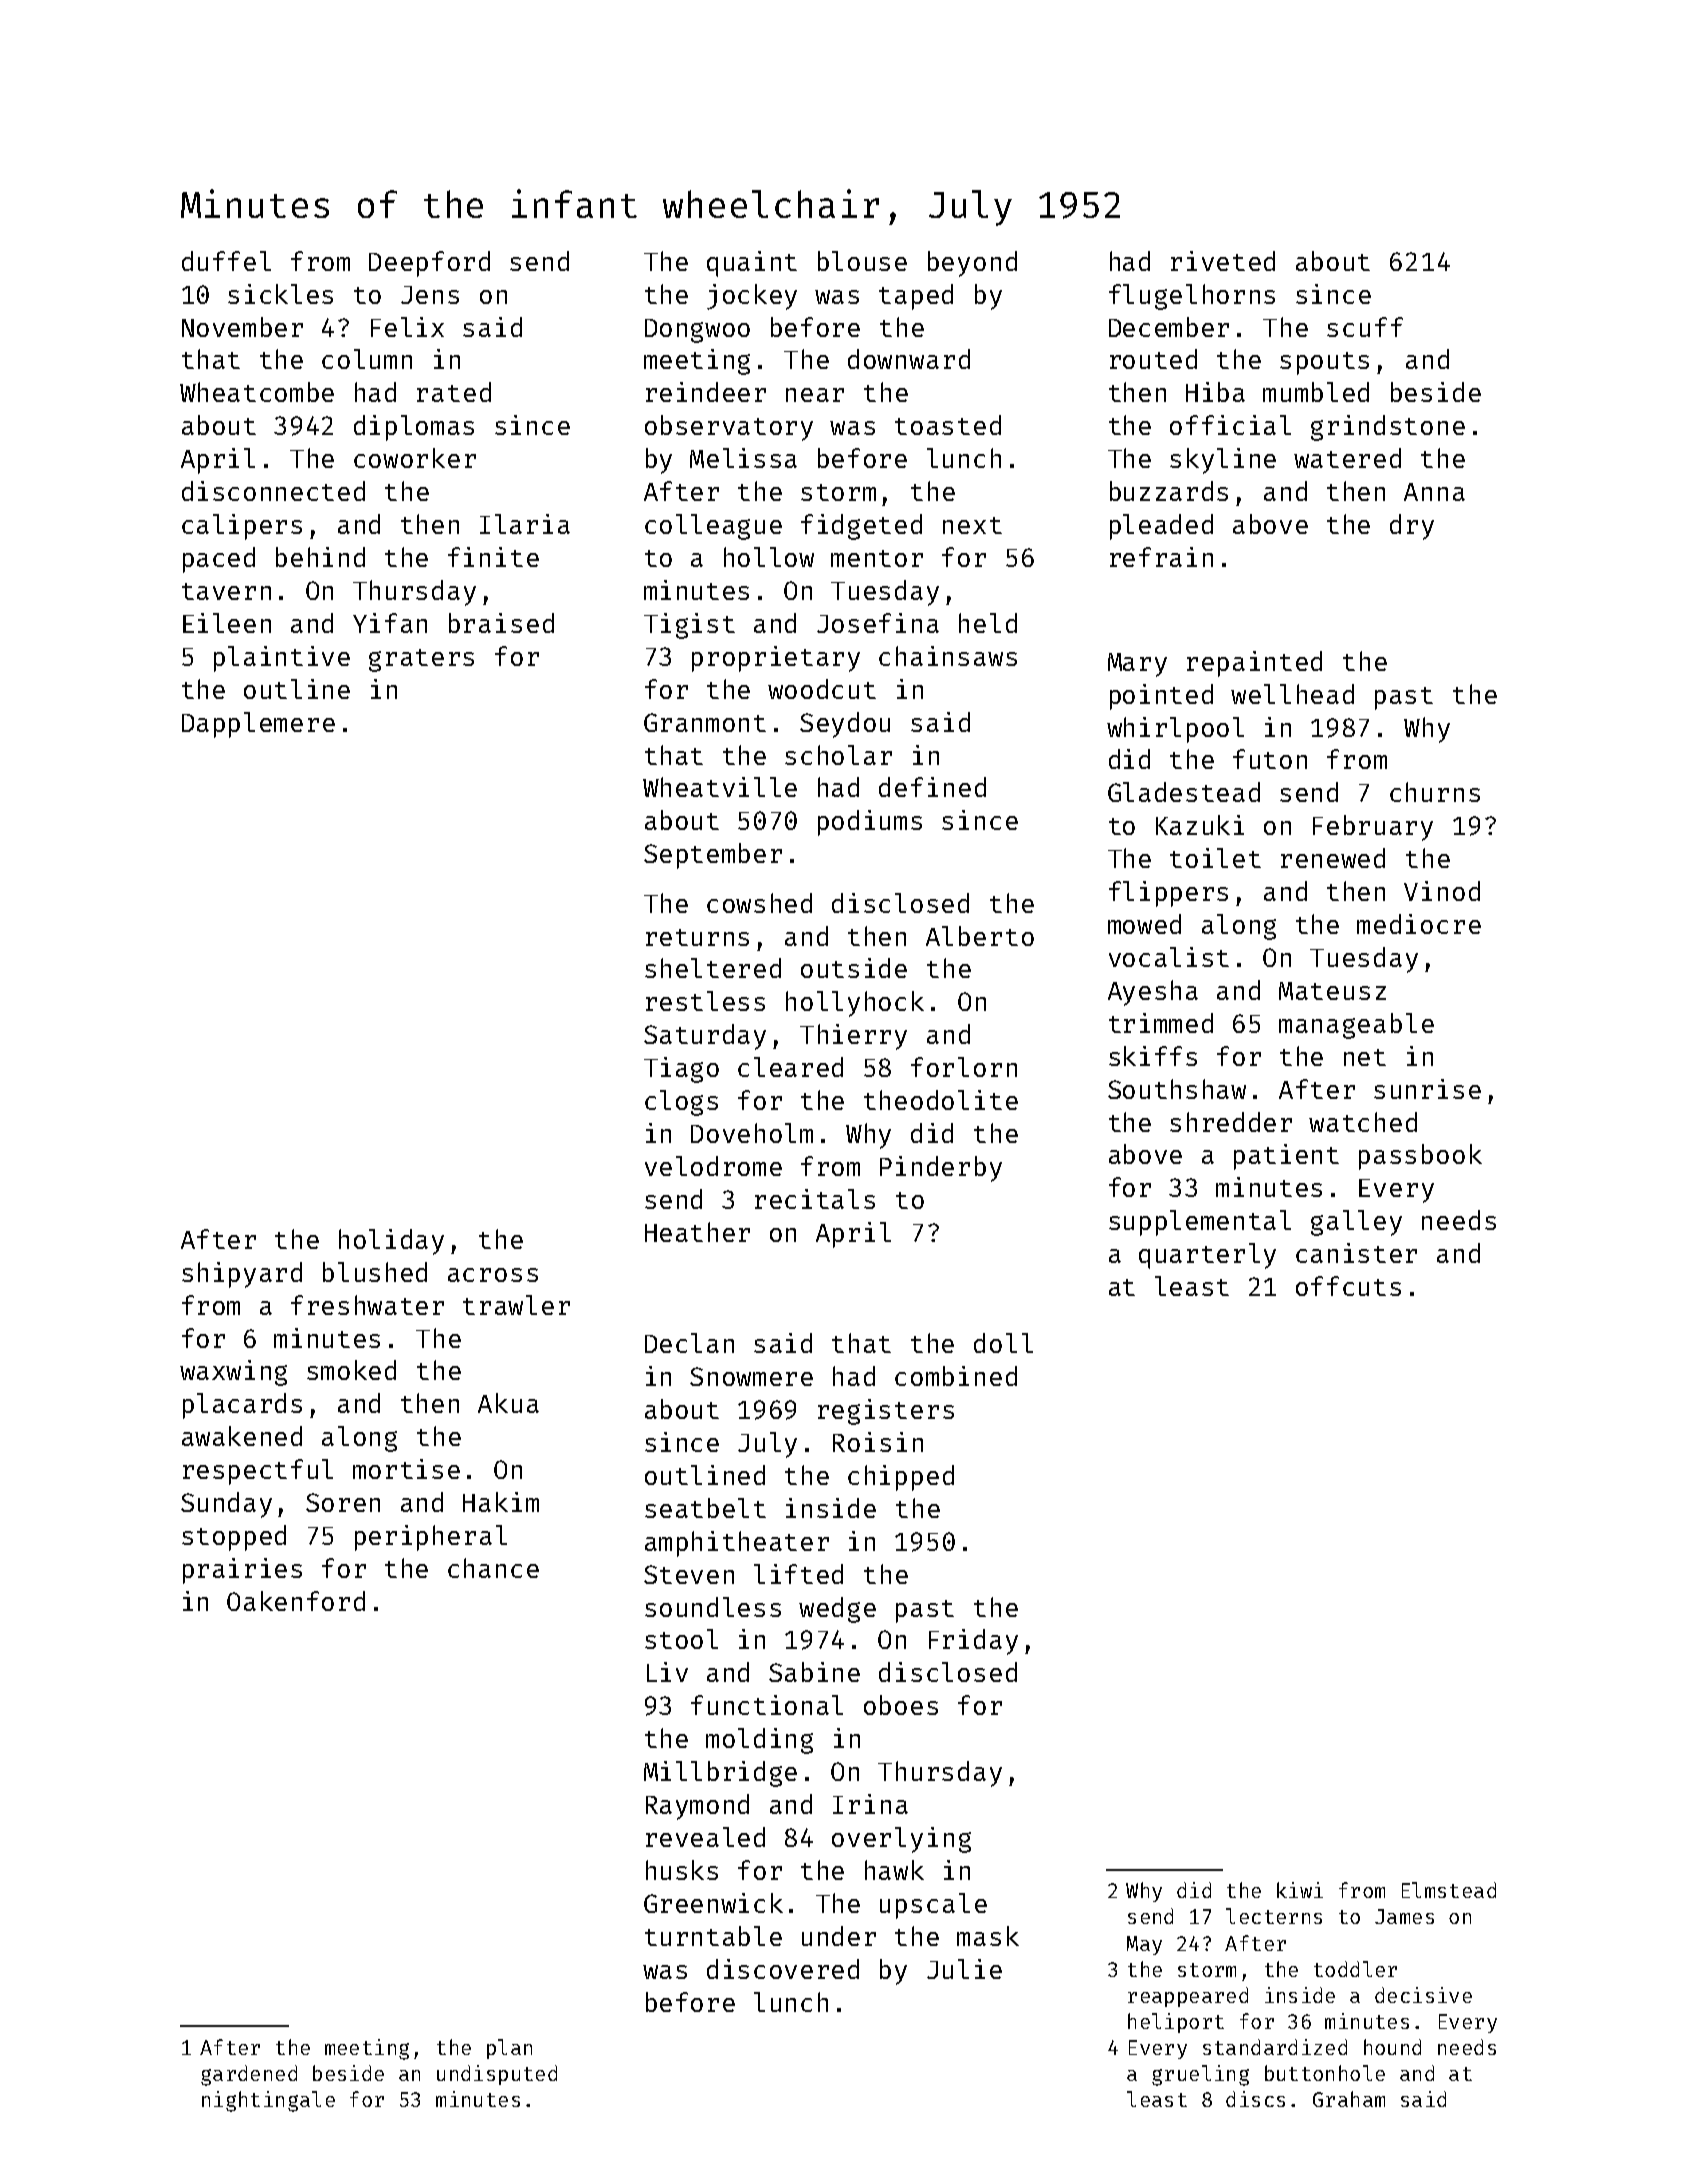 This screenshot has height=2178, width=1683. I want to click on riveted, so click(1223, 261).
